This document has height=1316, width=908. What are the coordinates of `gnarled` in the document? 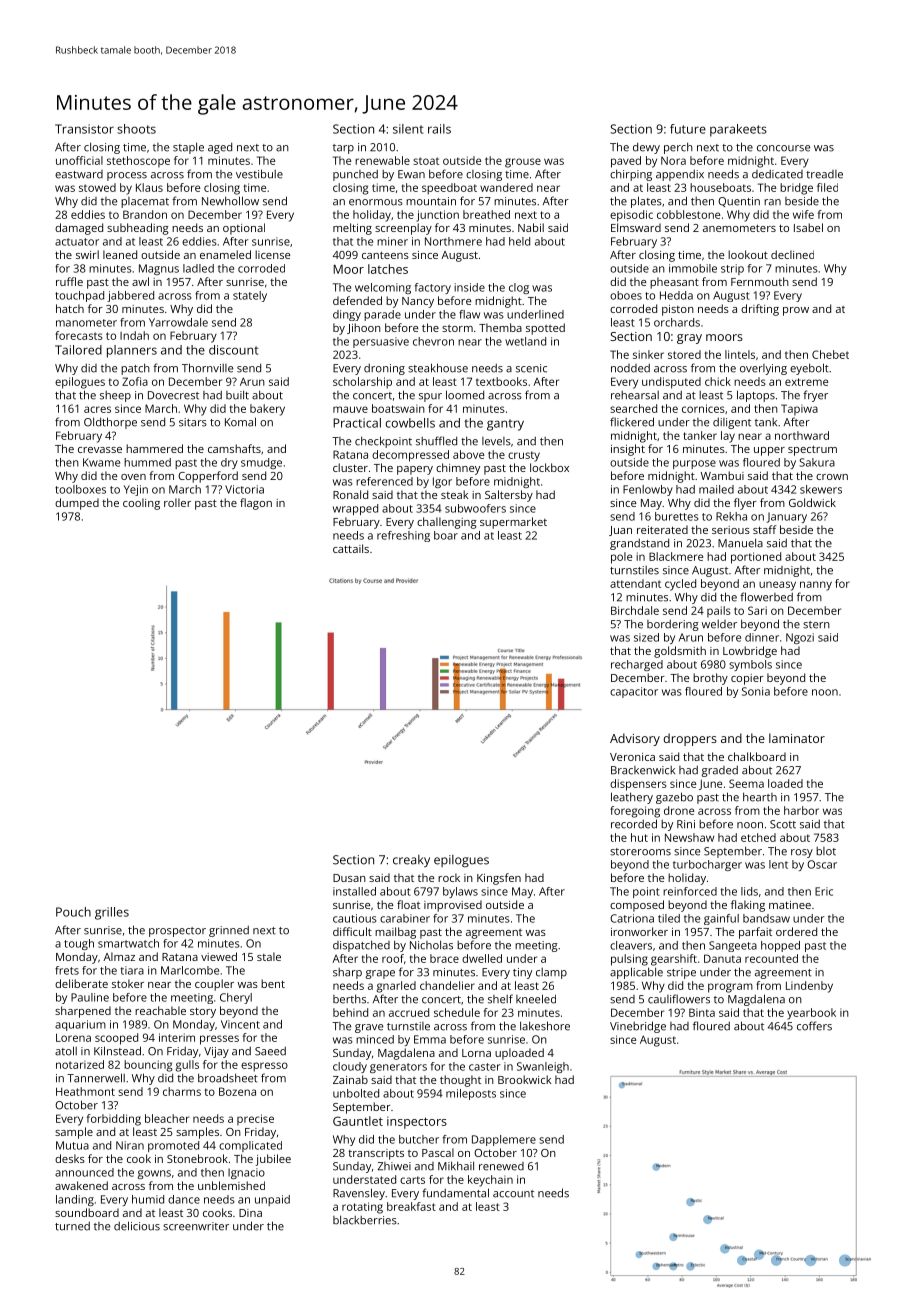 It's located at (396, 987).
